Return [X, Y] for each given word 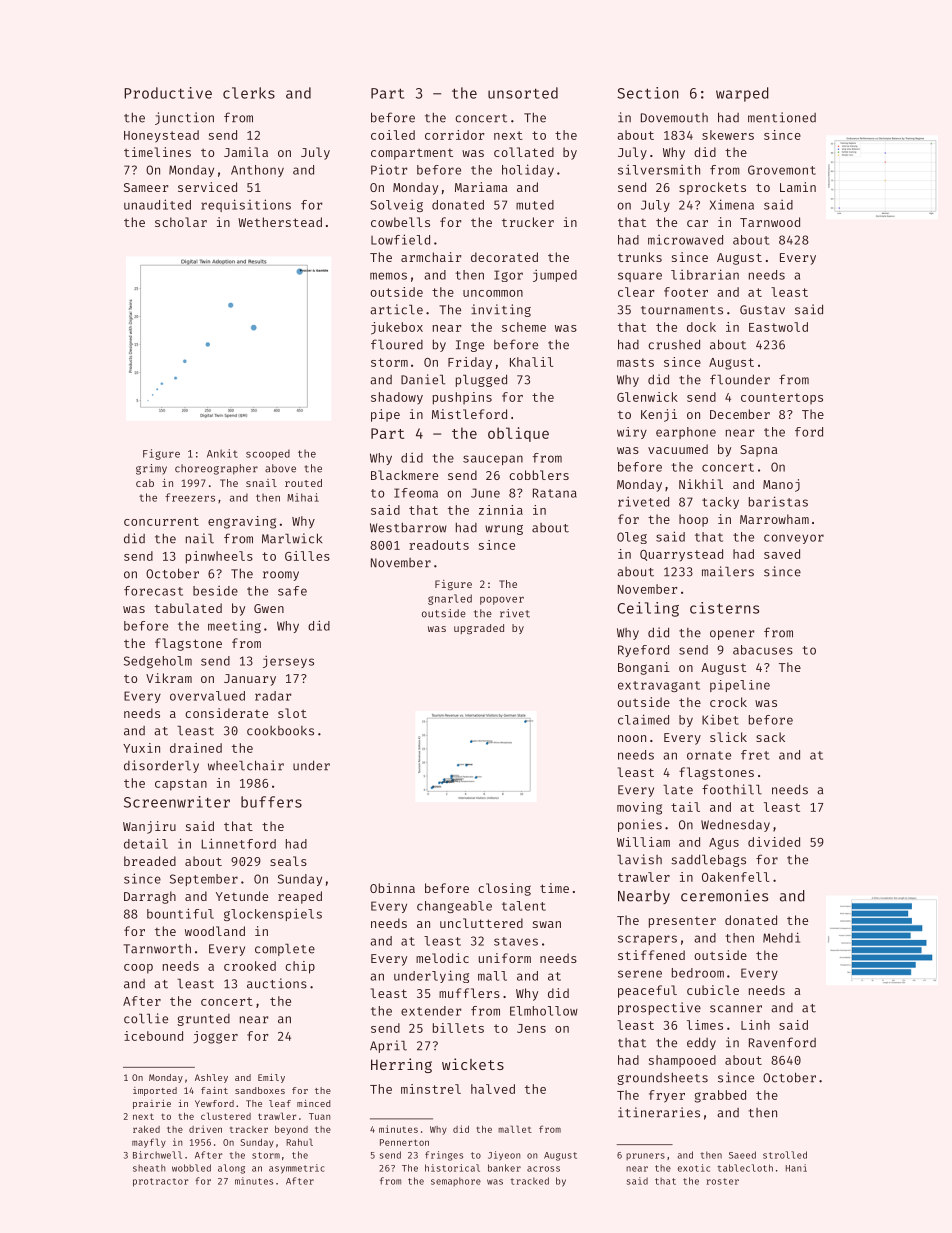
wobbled [191, 1168]
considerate [226, 713]
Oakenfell [735, 877]
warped [742, 94]
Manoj [781, 485]
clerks [249, 93]
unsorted [523, 93]
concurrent [161, 521]
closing [504, 889]
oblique [518, 434]
